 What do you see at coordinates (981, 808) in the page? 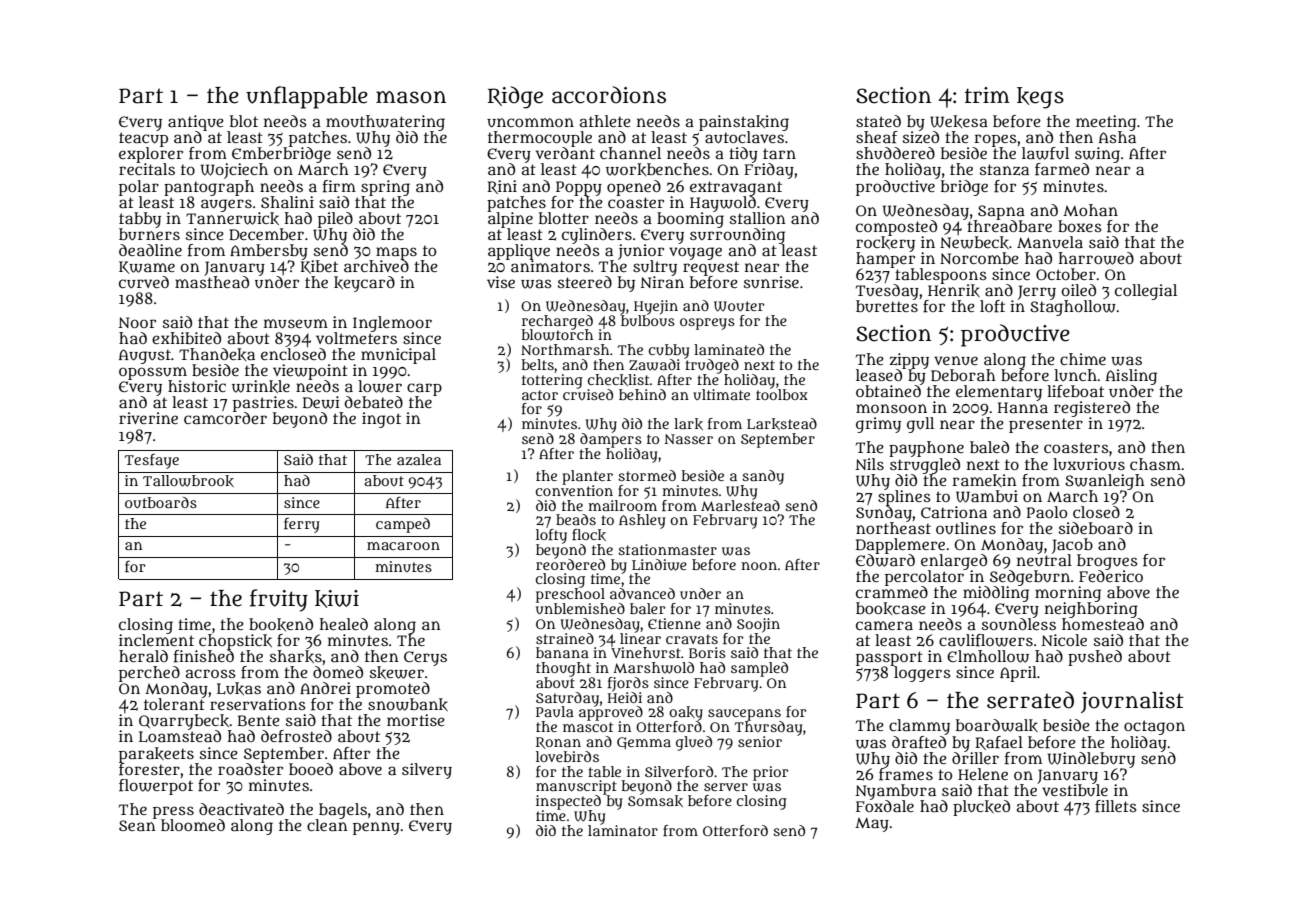
I see `plucked` at bounding box center [981, 808].
